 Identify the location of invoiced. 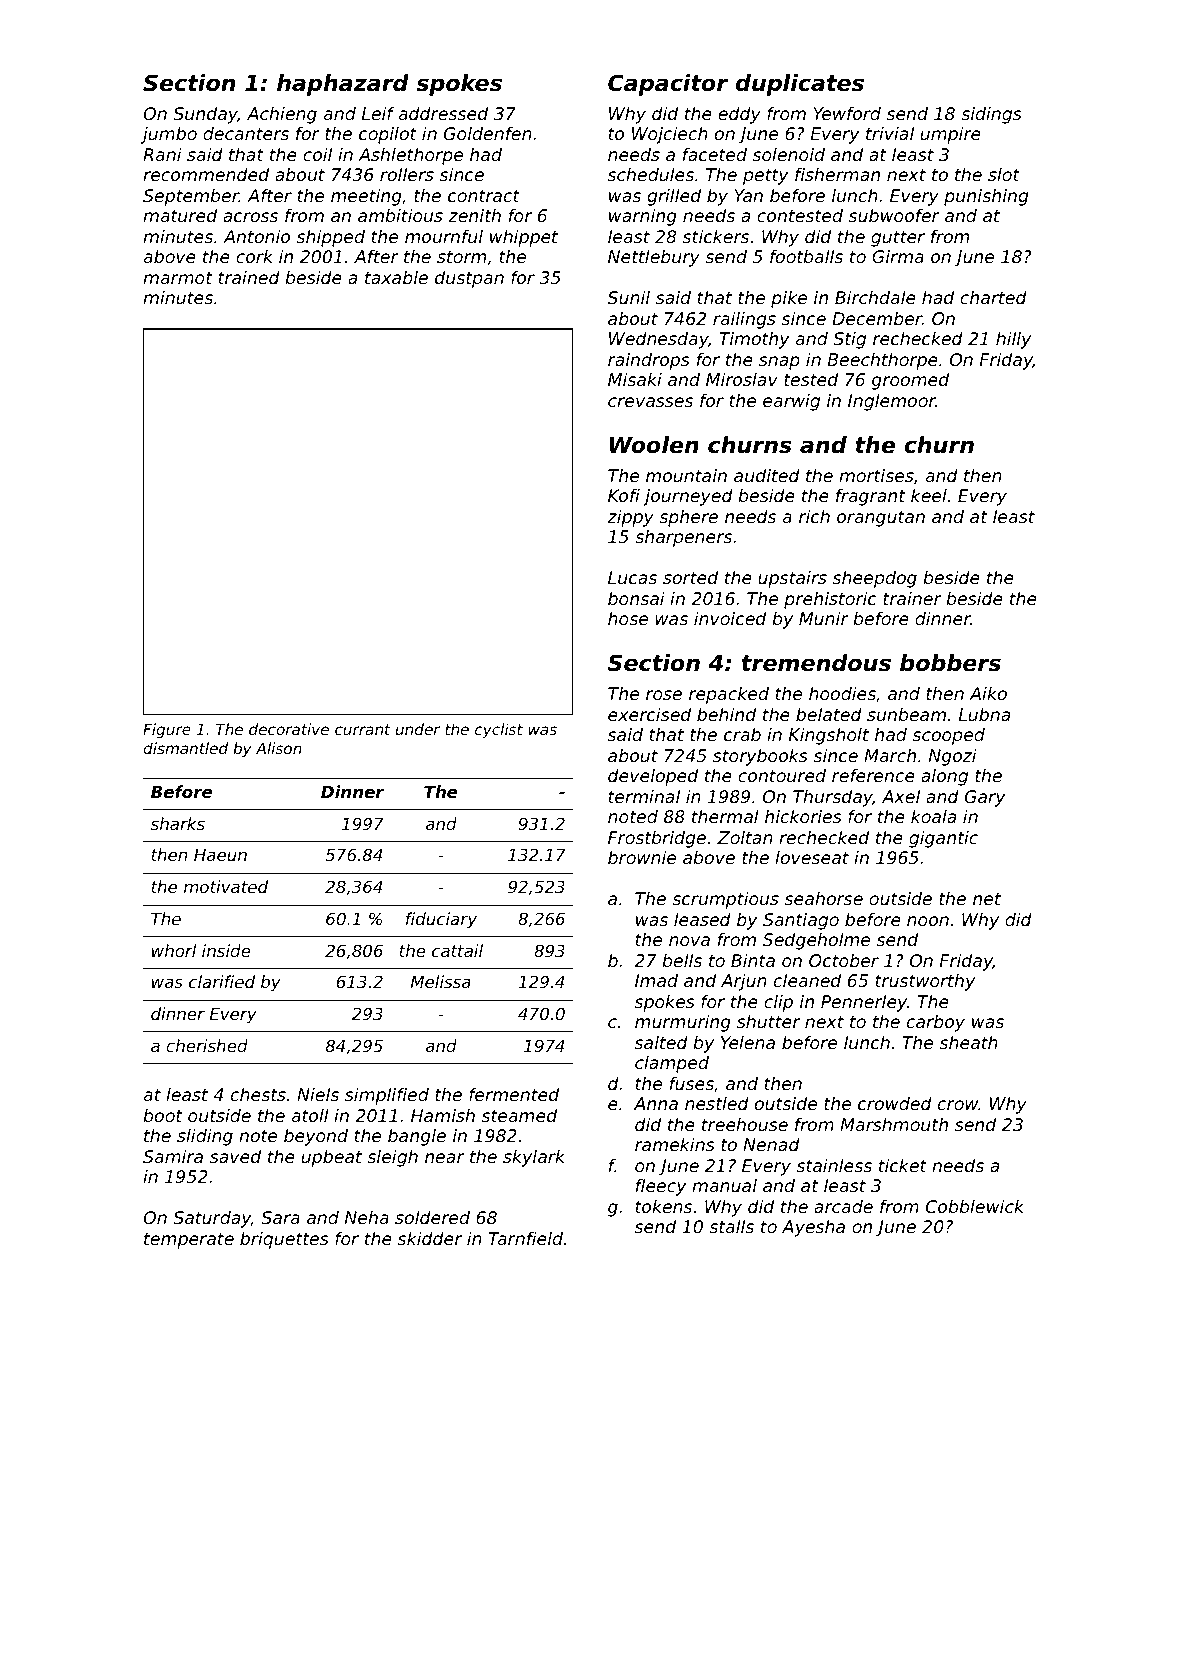
(730, 618).
